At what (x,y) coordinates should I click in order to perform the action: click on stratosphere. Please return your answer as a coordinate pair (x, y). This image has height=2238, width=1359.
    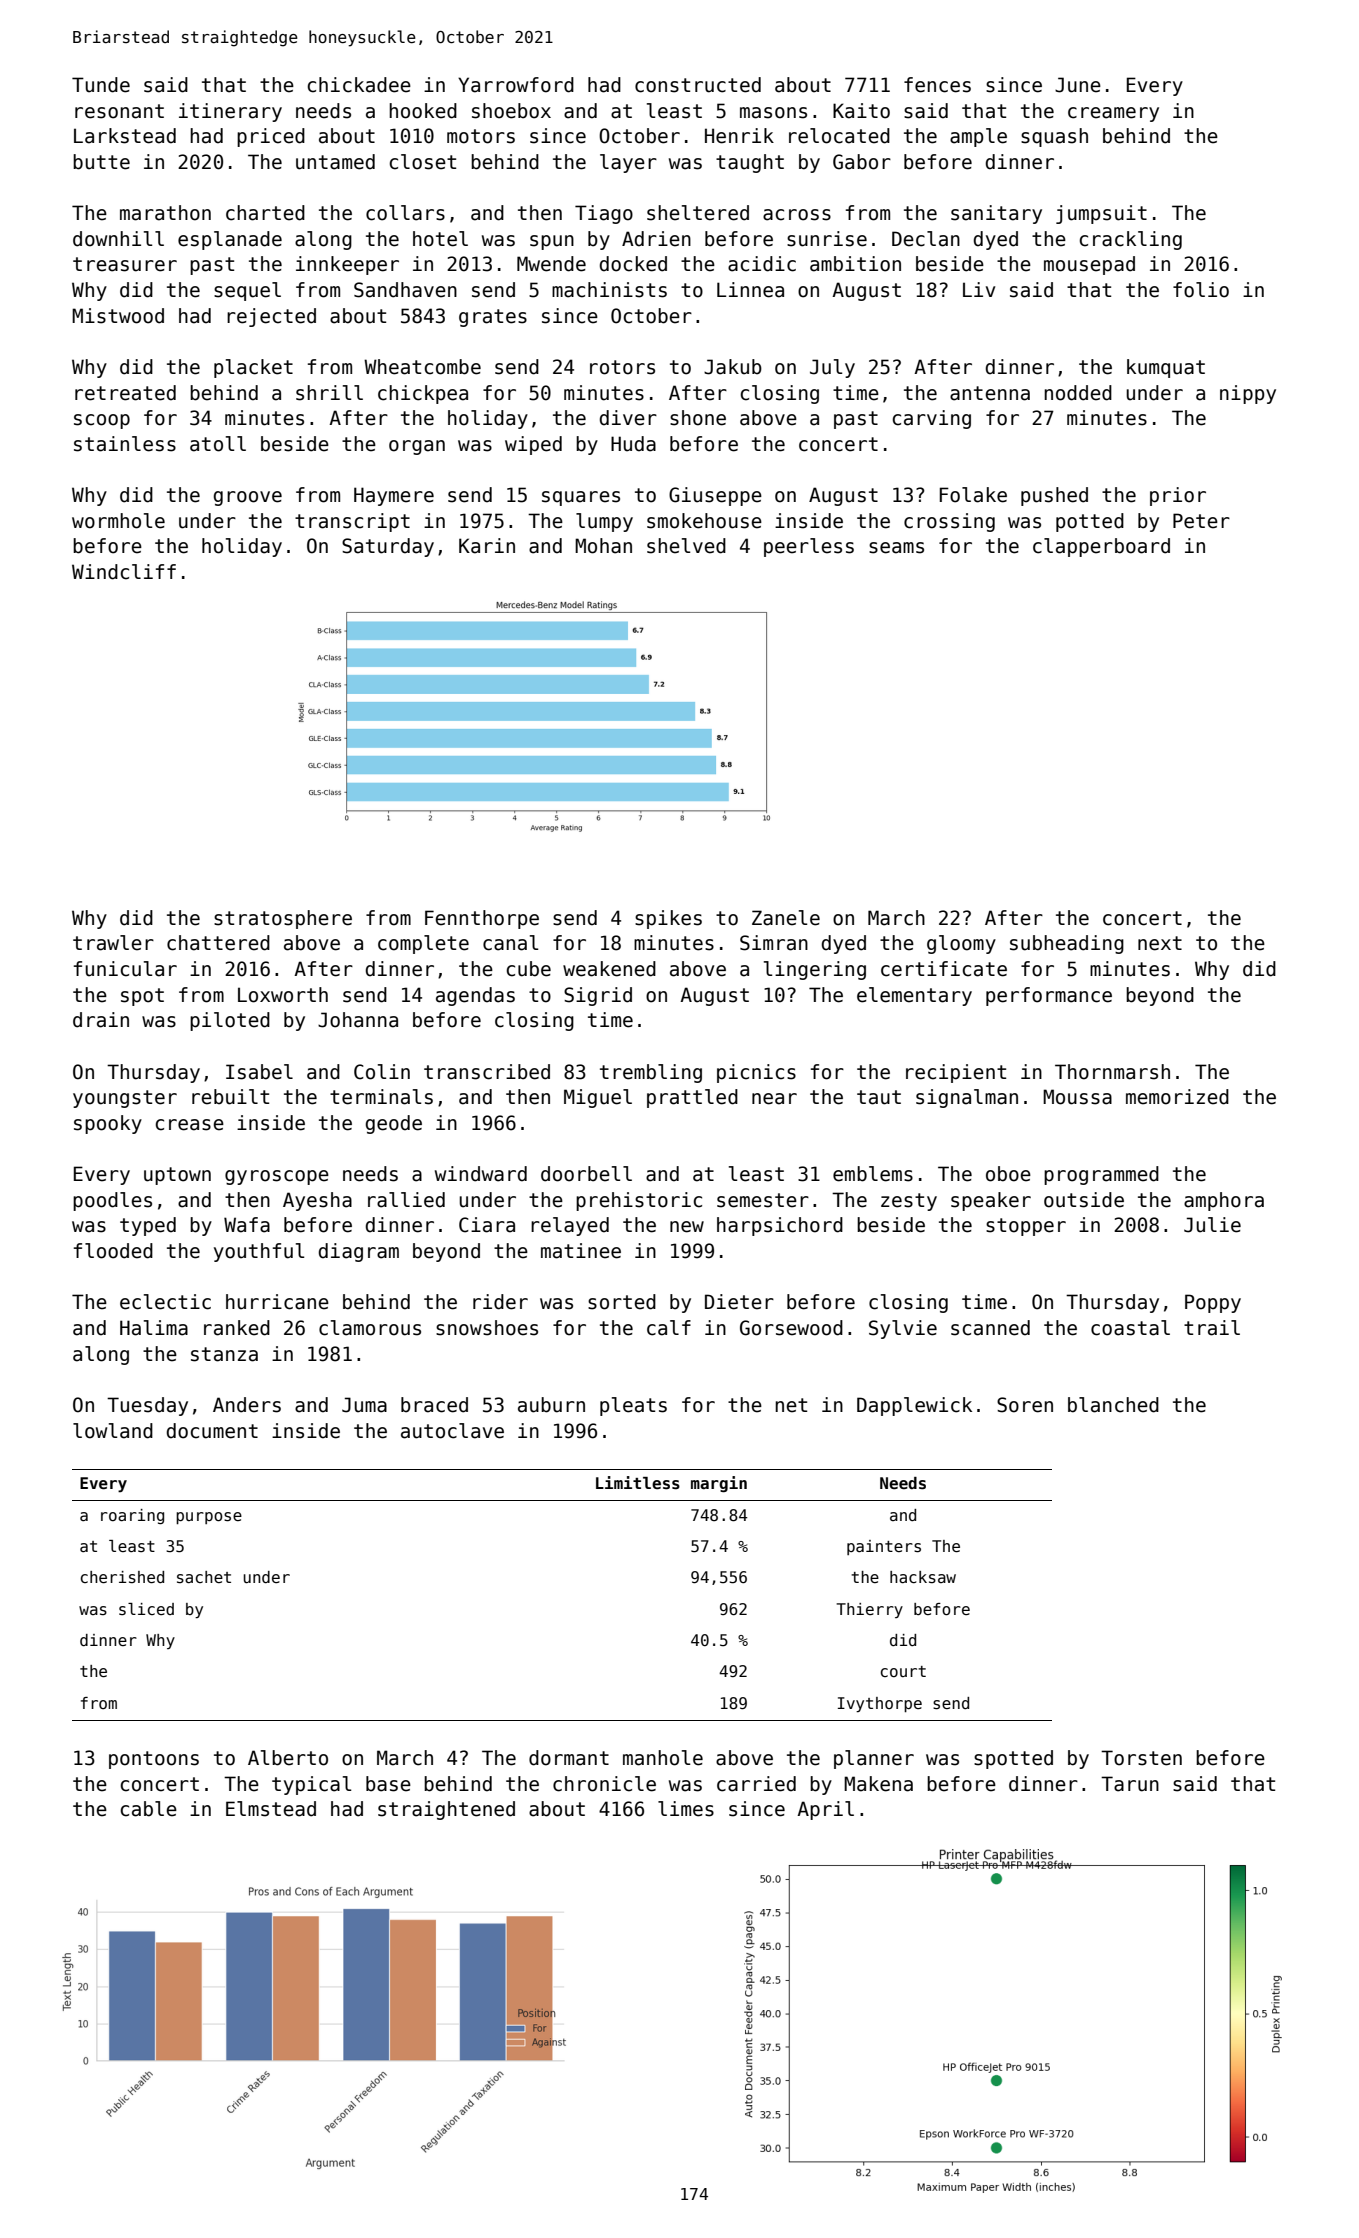
    Looking at the image, I should click on (283, 919).
